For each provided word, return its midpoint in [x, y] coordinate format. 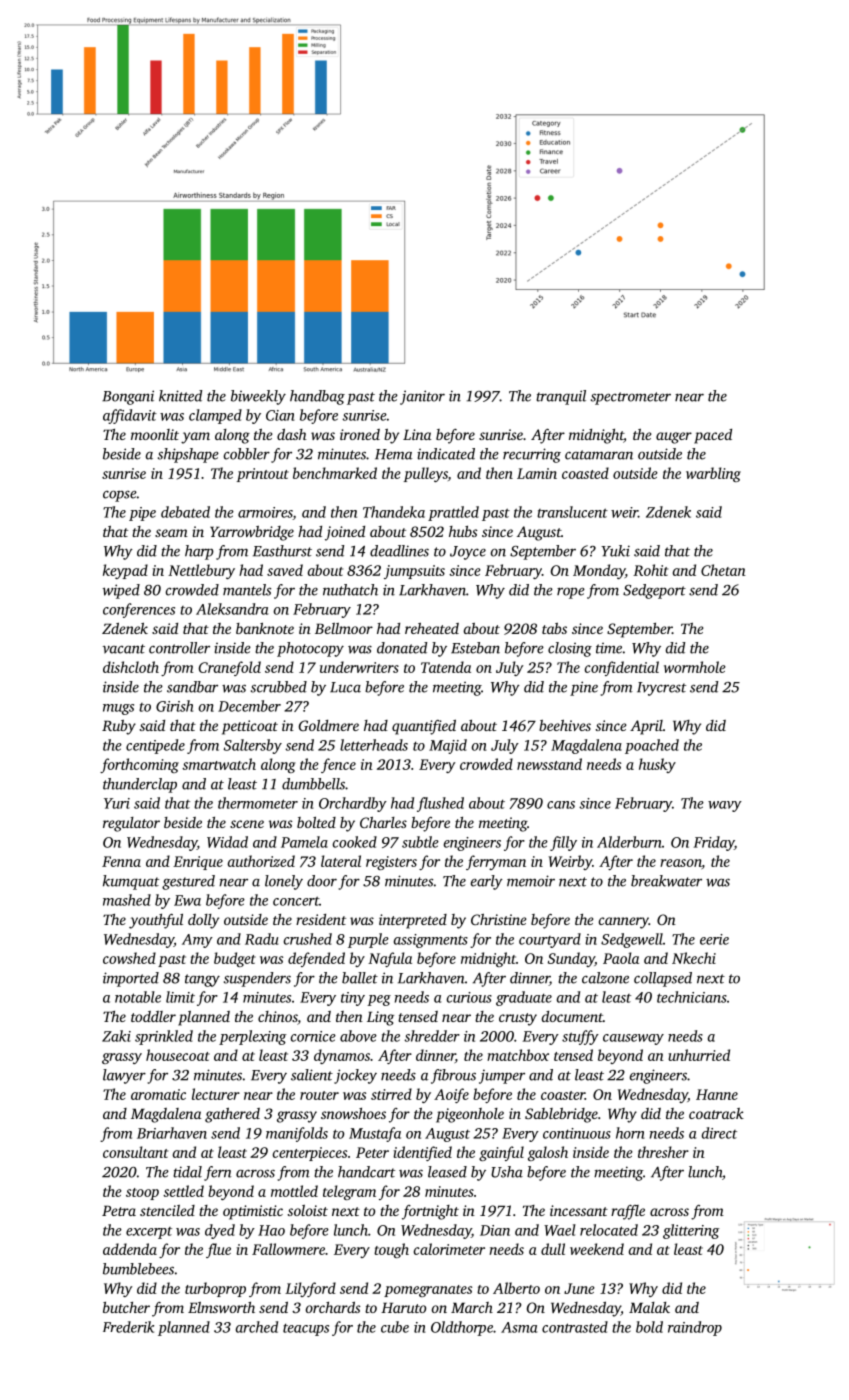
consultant [135, 1152]
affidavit [130, 416]
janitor [422, 397]
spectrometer [631, 398]
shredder [432, 1036]
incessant [579, 1210]
